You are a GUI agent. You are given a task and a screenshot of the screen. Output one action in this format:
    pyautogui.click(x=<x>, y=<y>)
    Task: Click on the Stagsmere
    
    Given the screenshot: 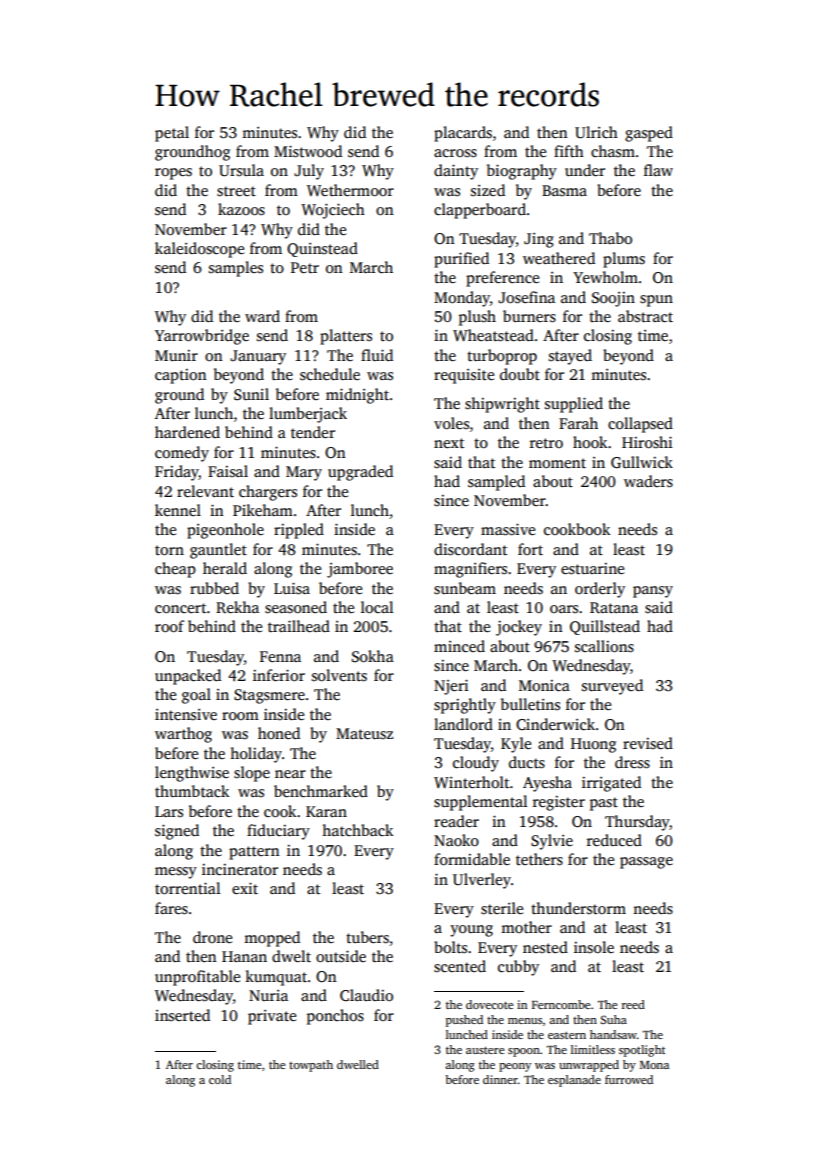 What is the action you would take?
    pyautogui.click(x=269, y=696)
